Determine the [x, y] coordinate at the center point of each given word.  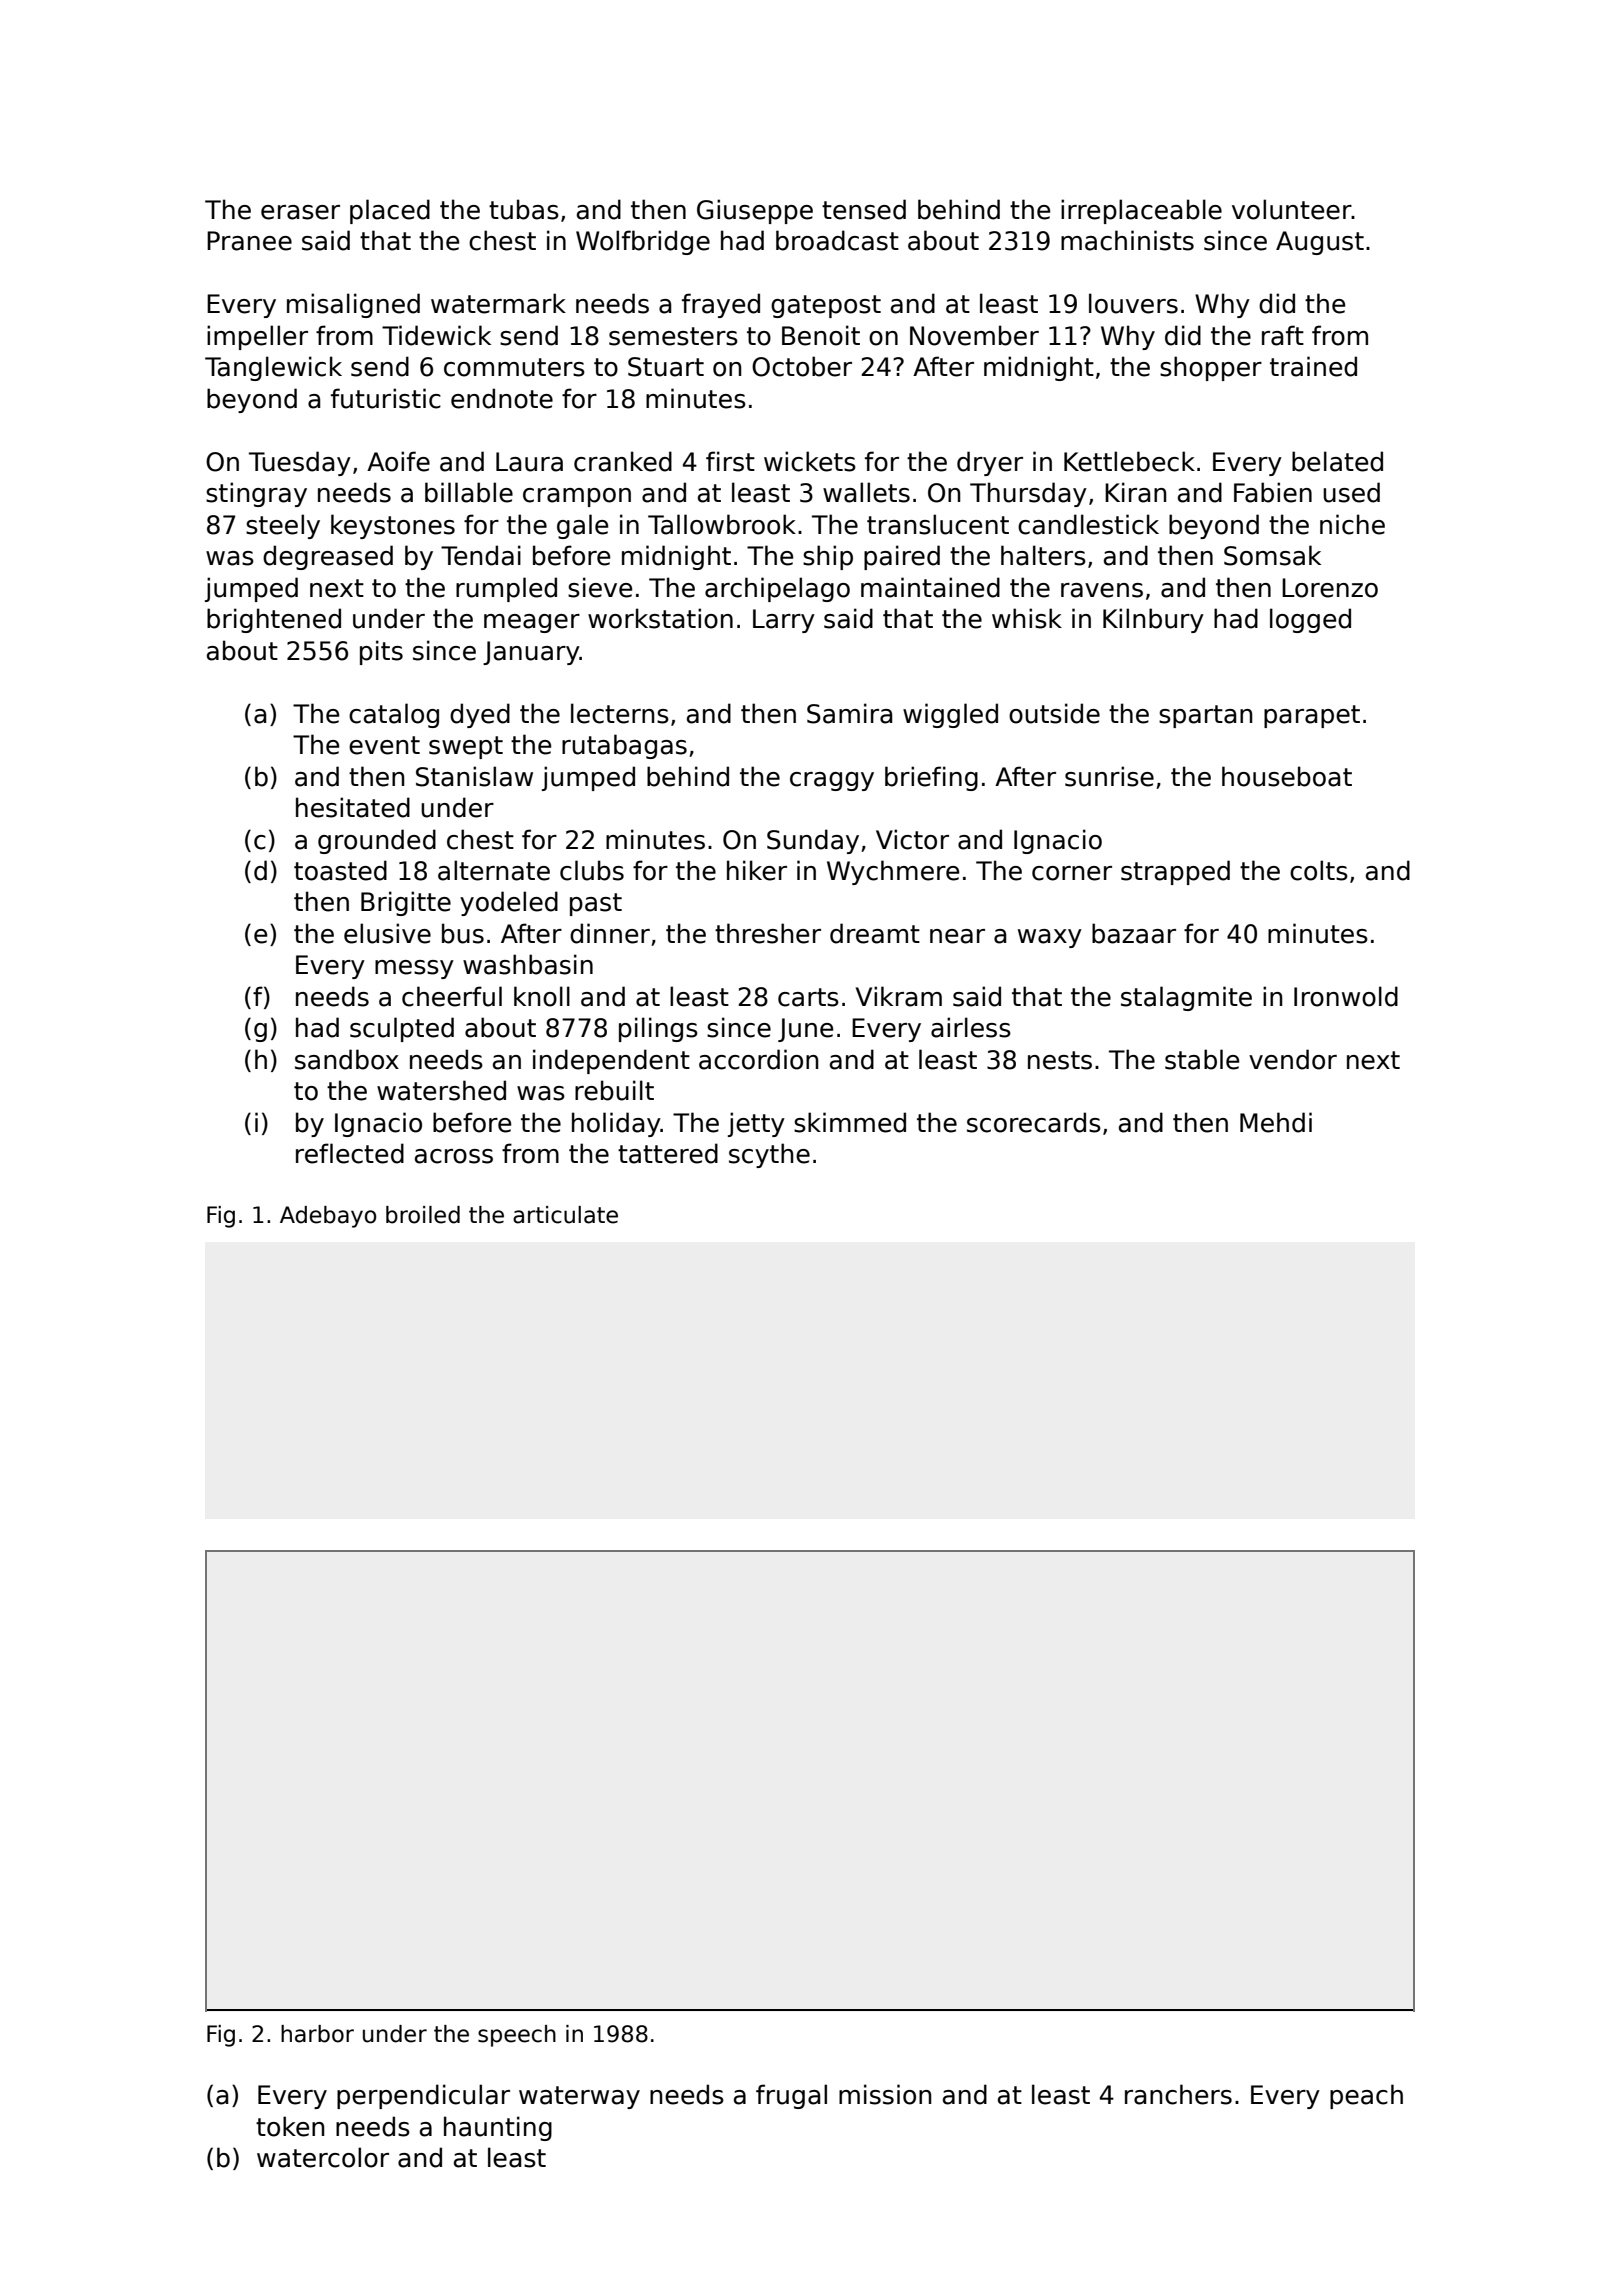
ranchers [1178, 2094]
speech [517, 2036]
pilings [658, 1029]
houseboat [1287, 776]
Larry [784, 621]
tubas [524, 209]
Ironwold [1346, 996]
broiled [423, 1215]
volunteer [1292, 209]
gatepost [826, 306]
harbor [317, 2034]
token [290, 2126]
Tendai [481, 555]
